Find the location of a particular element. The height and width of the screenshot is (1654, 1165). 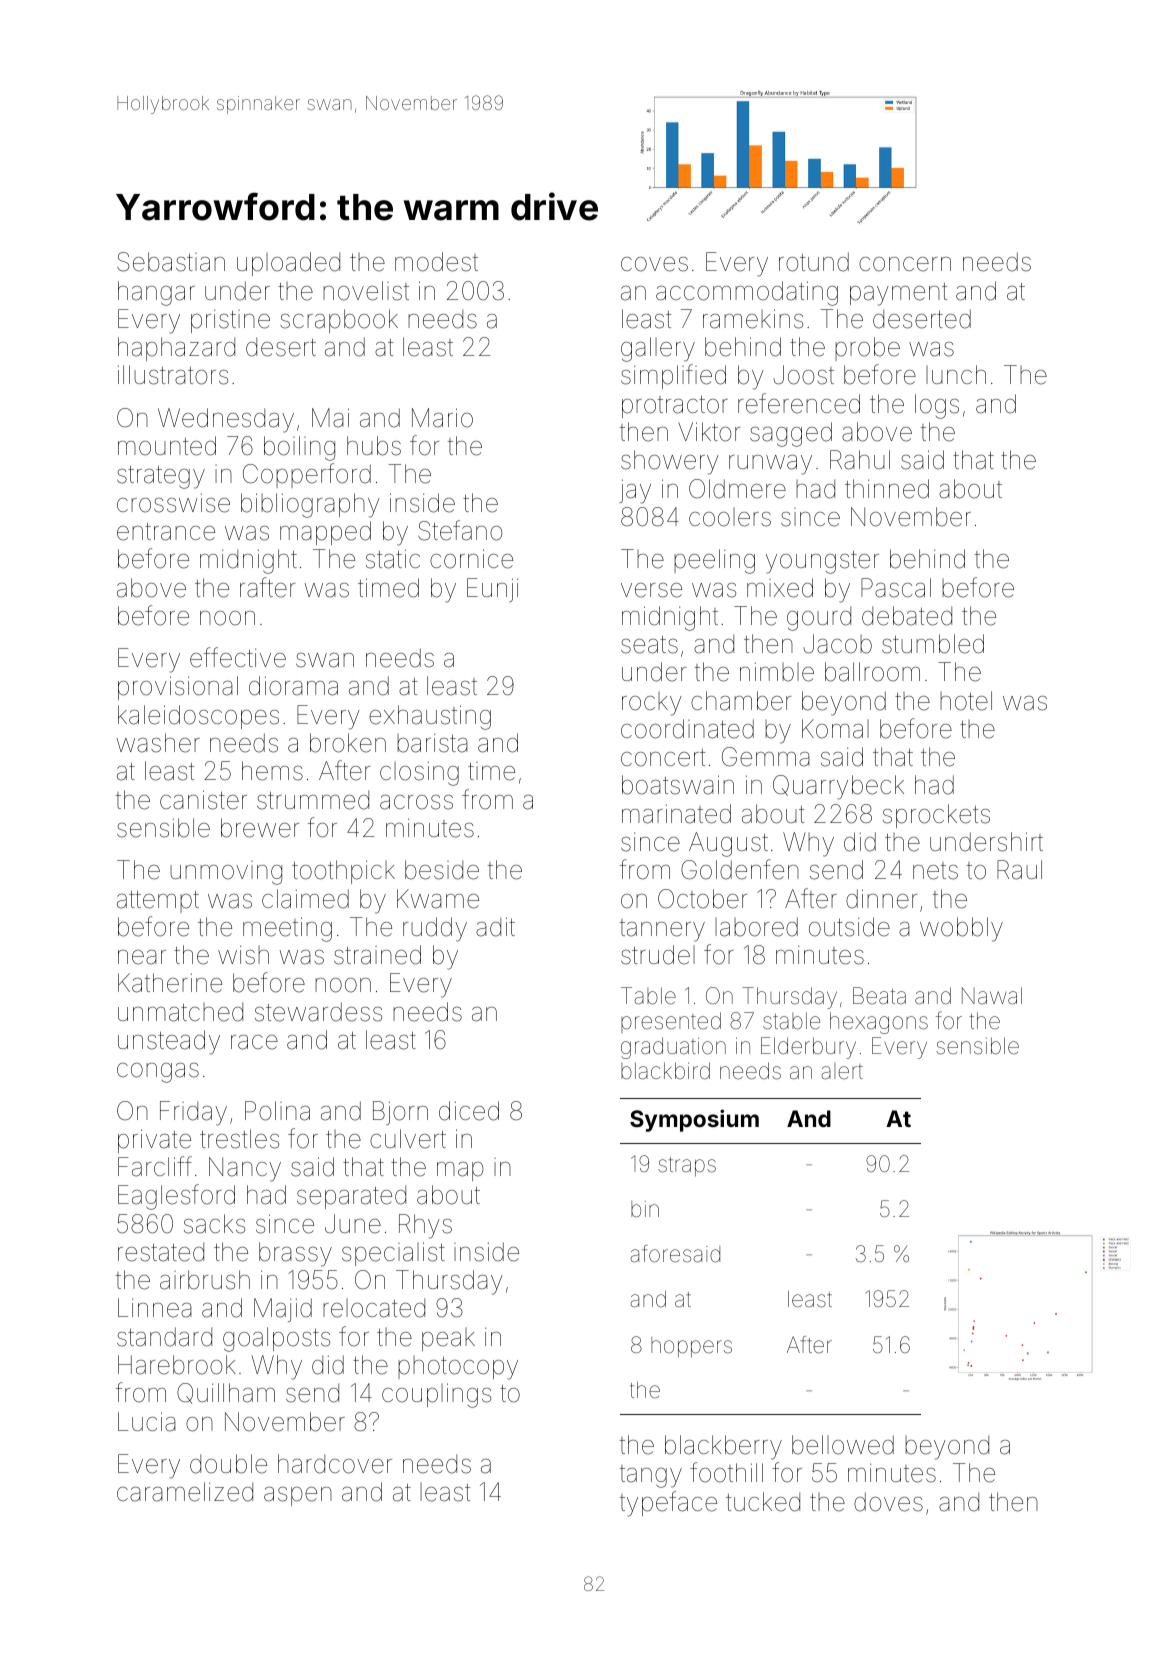

tucked is located at coordinates (763, 1502).
